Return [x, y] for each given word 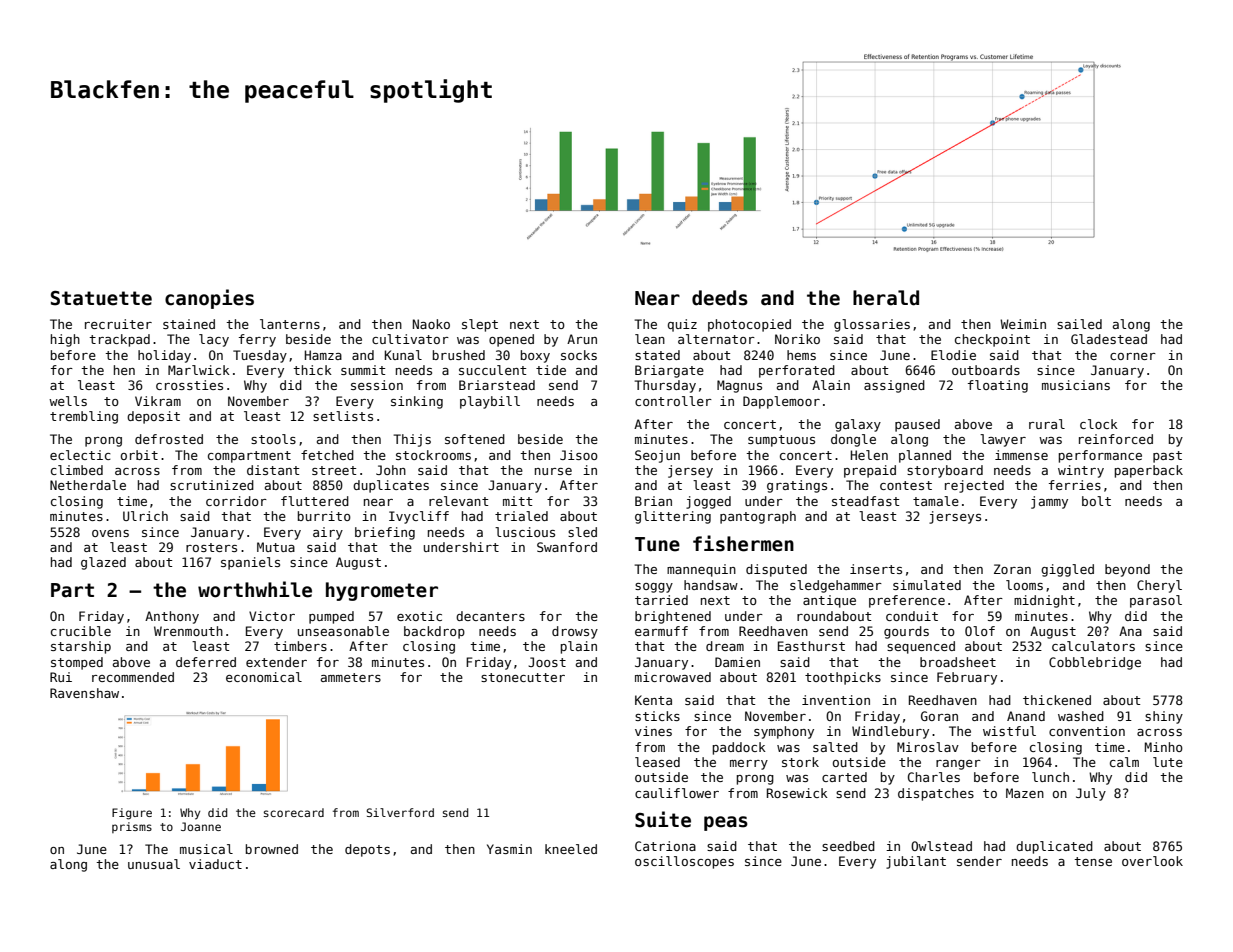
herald [886, 298]
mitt [517, 501]
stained [189, 324]
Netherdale [88, 485]
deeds [720, 298]
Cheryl [1159, 586]
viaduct [215, 864]
